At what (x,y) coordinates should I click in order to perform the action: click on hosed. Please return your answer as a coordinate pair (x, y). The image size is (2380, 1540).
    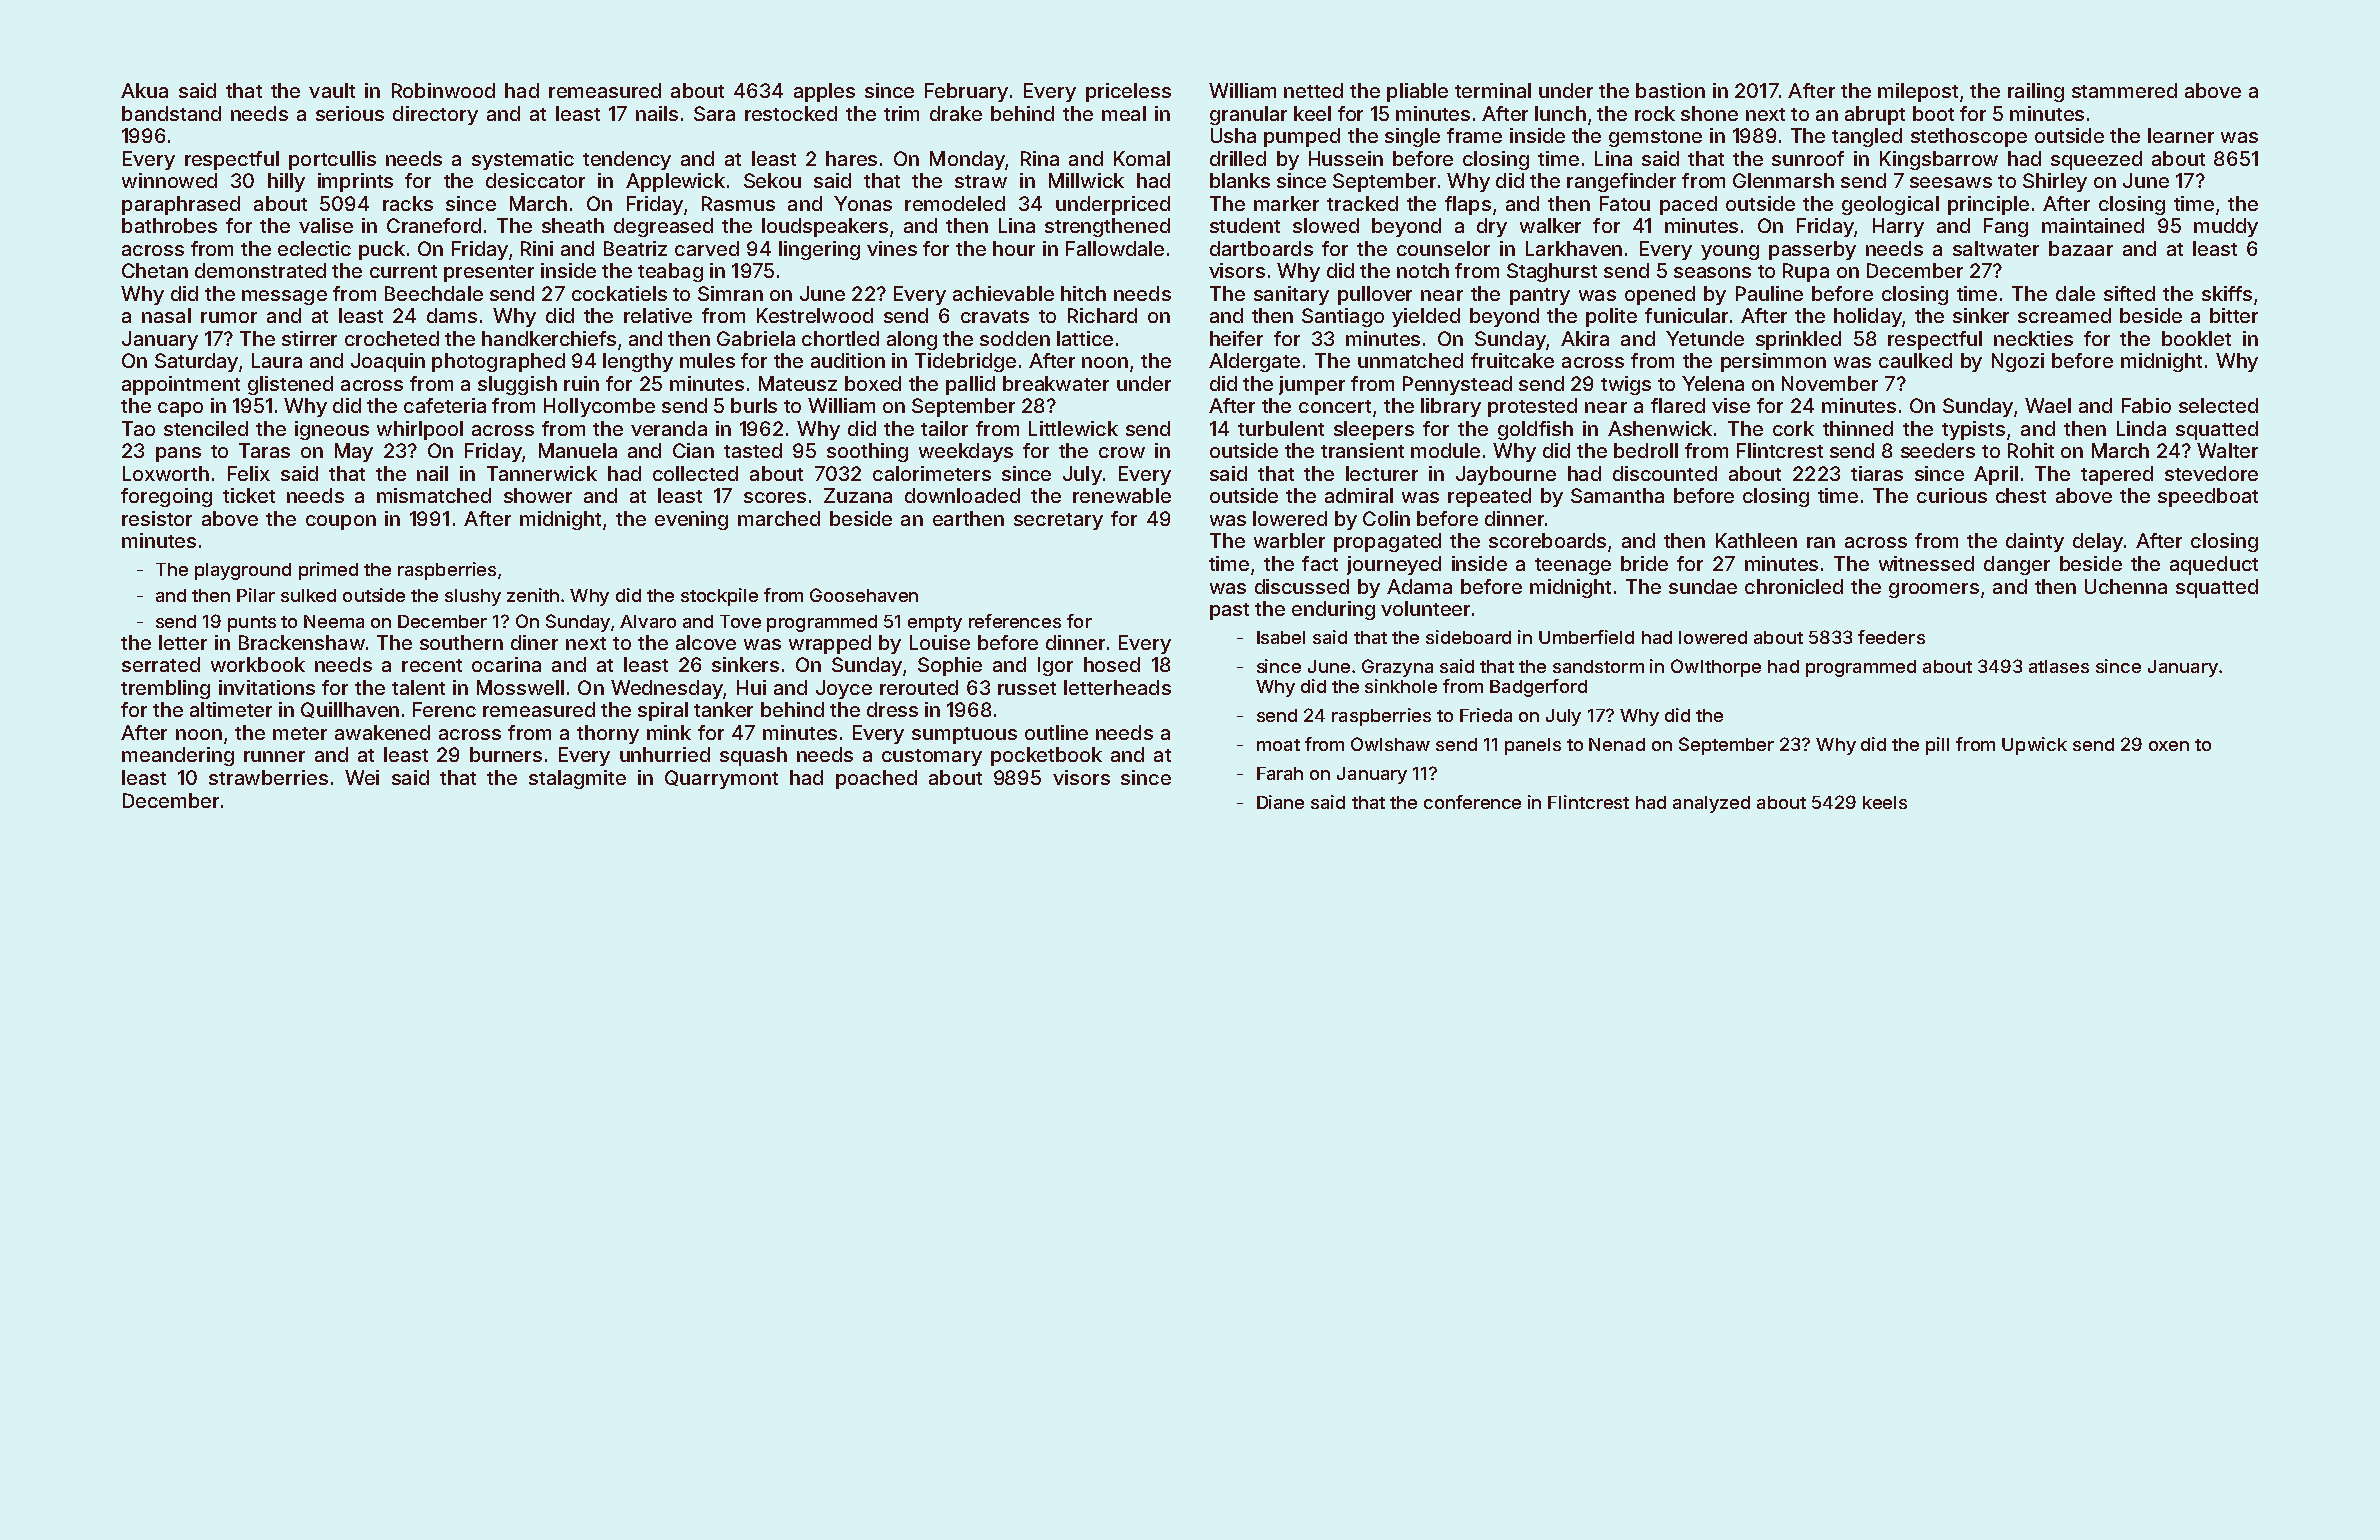
    Looking at the image, I should click on (1112, 664).
